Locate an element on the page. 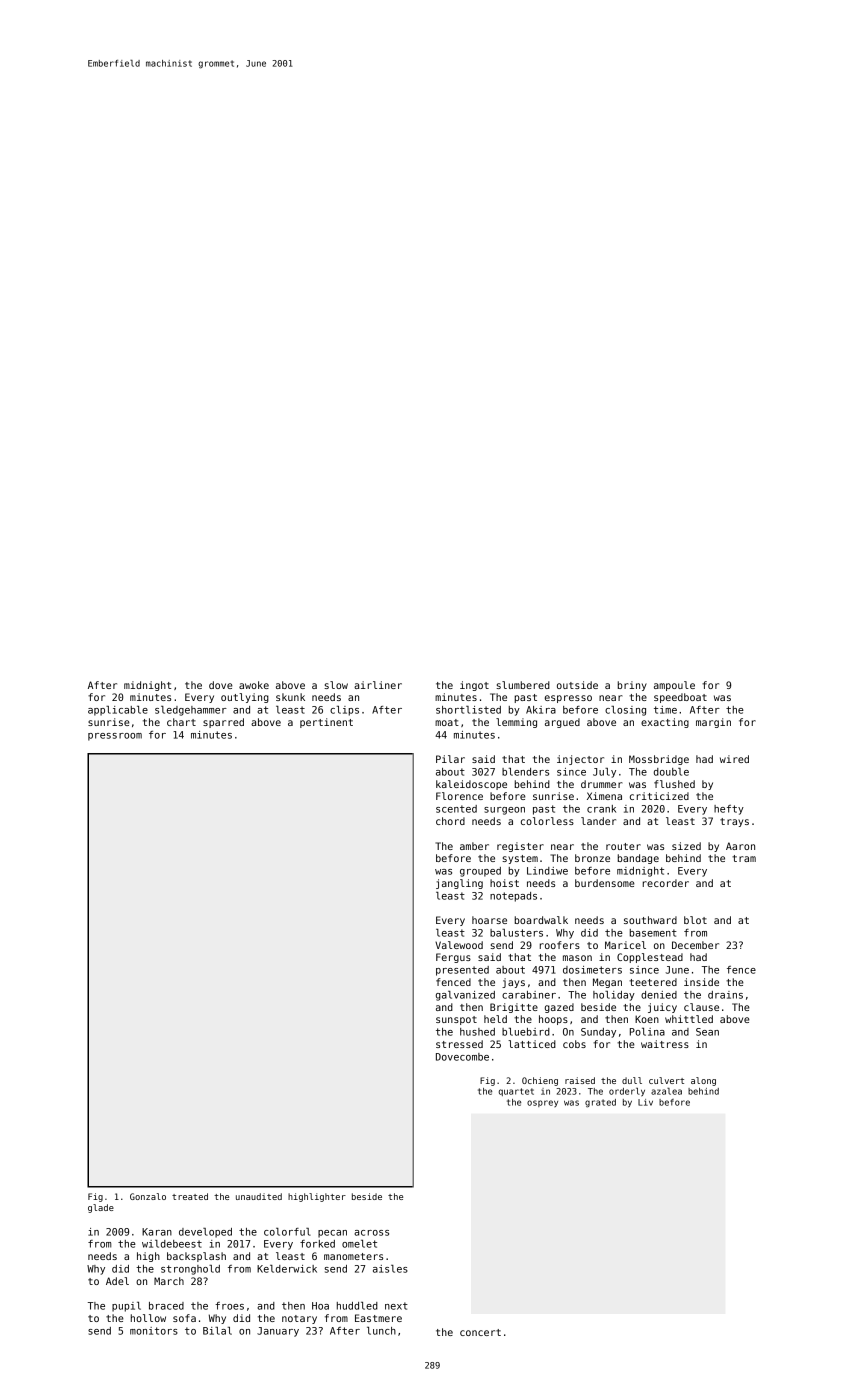  applicable is located at coordinates (118, 711).
